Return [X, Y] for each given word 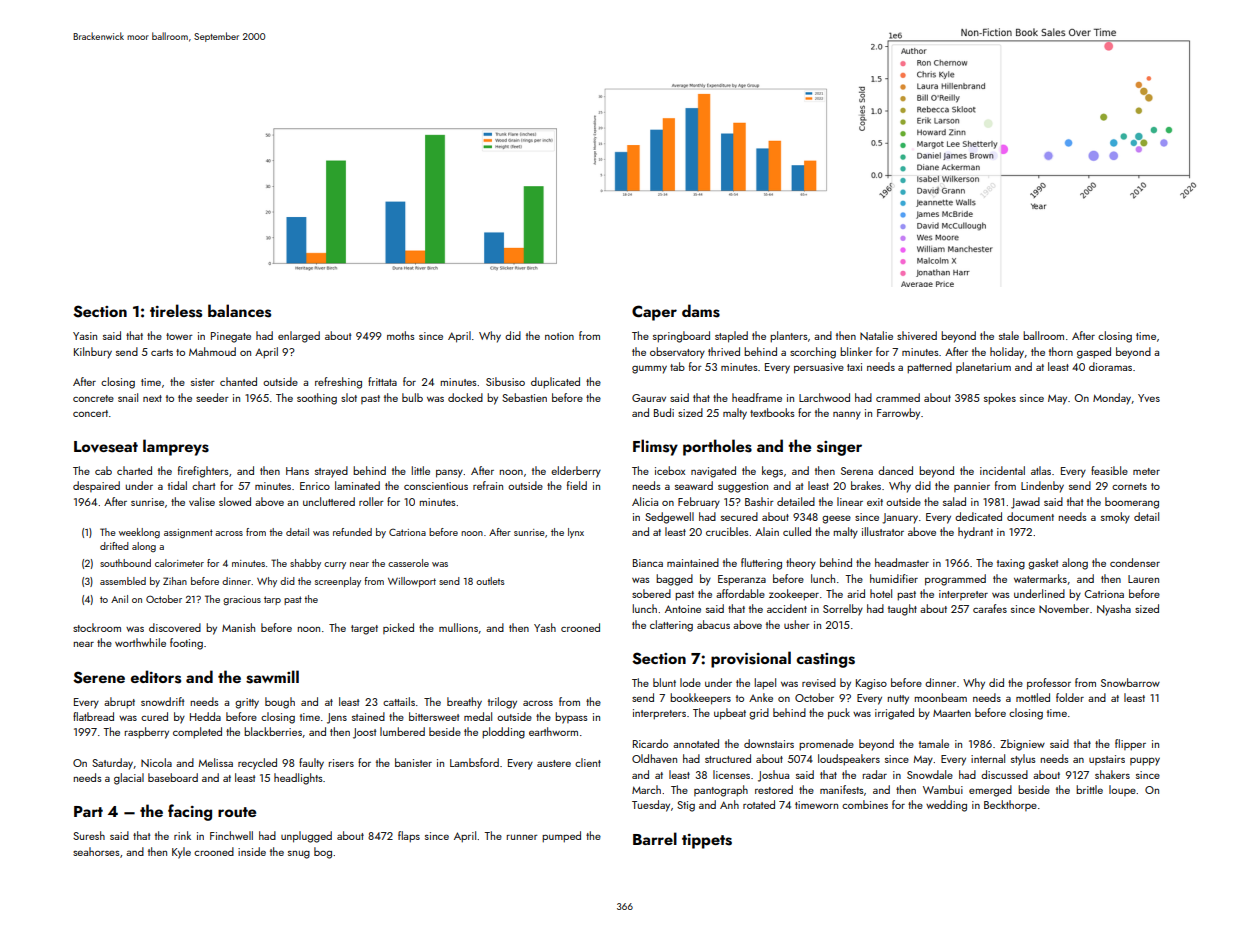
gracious [242, 600]
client [588, 762]
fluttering [761, 564]
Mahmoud [212, 351]
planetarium [983, 367]
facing [190, 812]
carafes [990, 608]
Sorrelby [843, 610]
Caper [654, 313]
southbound [125, 563]
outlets [490, 581]
